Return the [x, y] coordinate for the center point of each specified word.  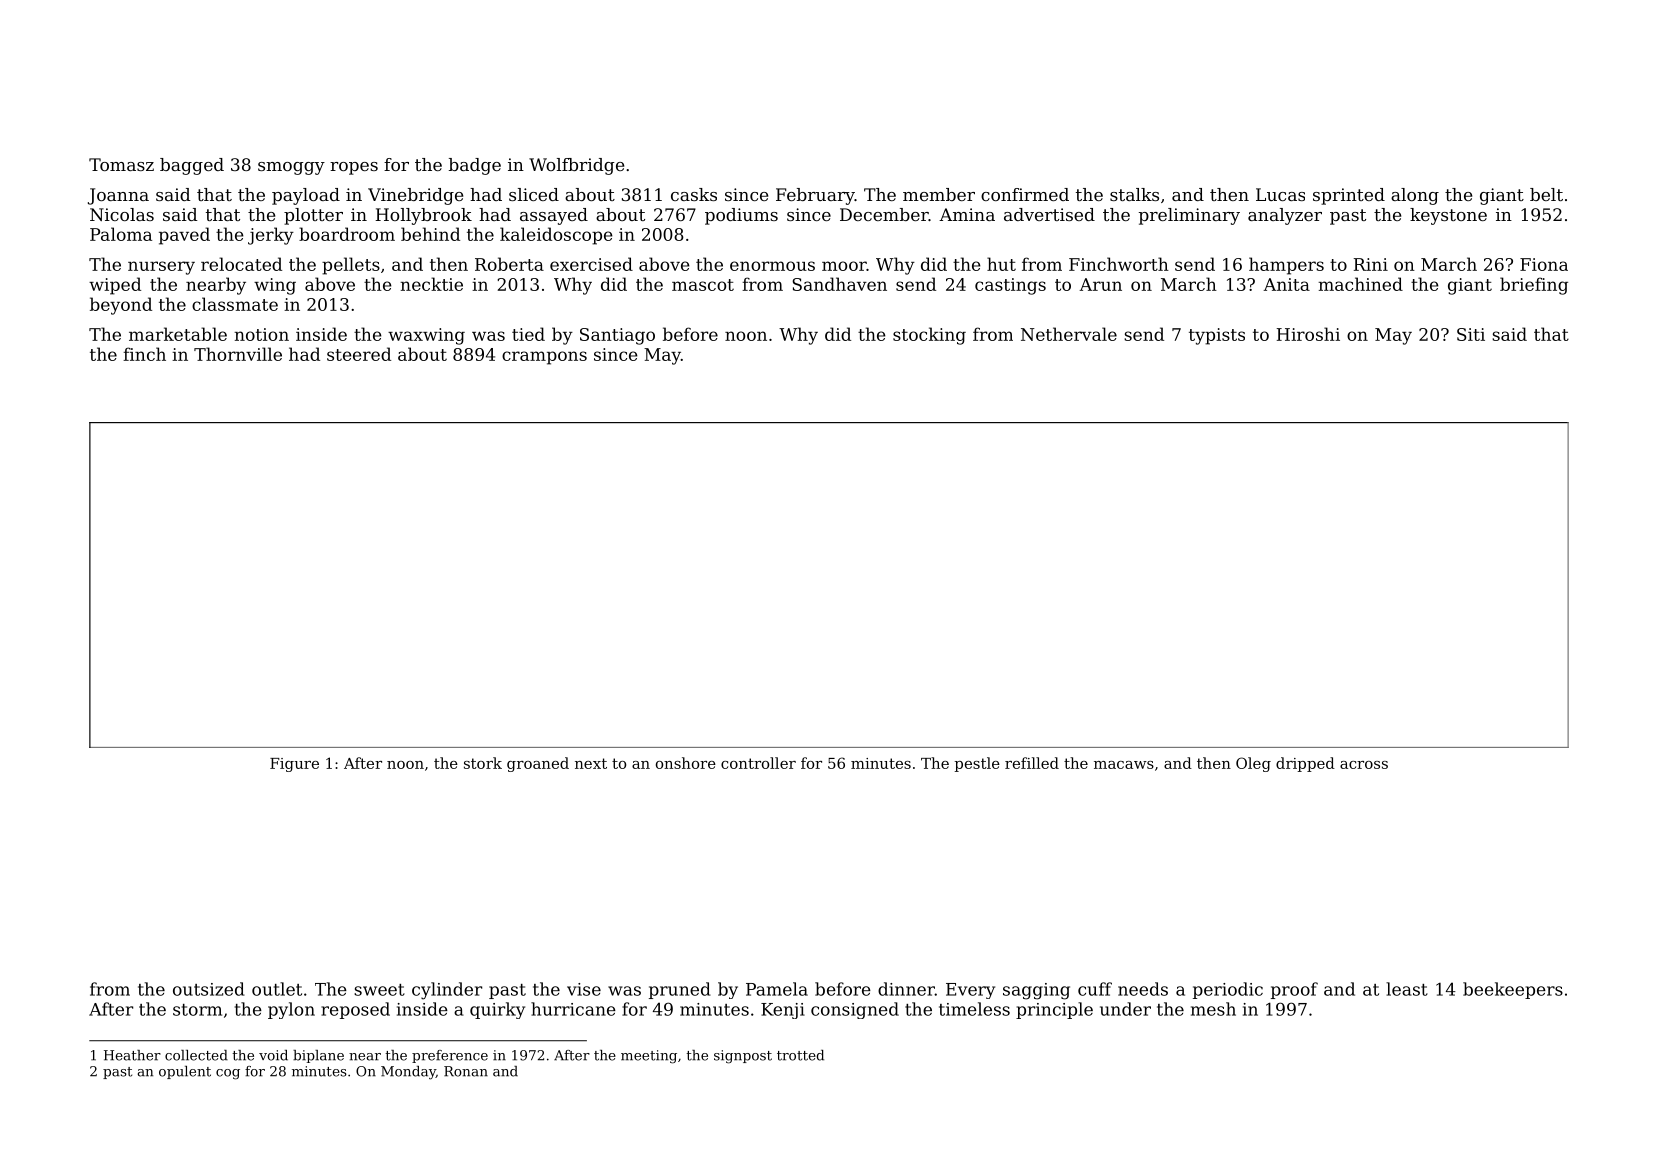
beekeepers [1513, 990]
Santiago [617, 336]
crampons [544, 358]
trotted [800, 1055]
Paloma [121, 234]
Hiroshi [1308, 334]
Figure [294, 765]
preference [450, 1056]
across [1364, 765]
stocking [929, 336]
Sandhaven [839, 284]
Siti [1471, 334]
